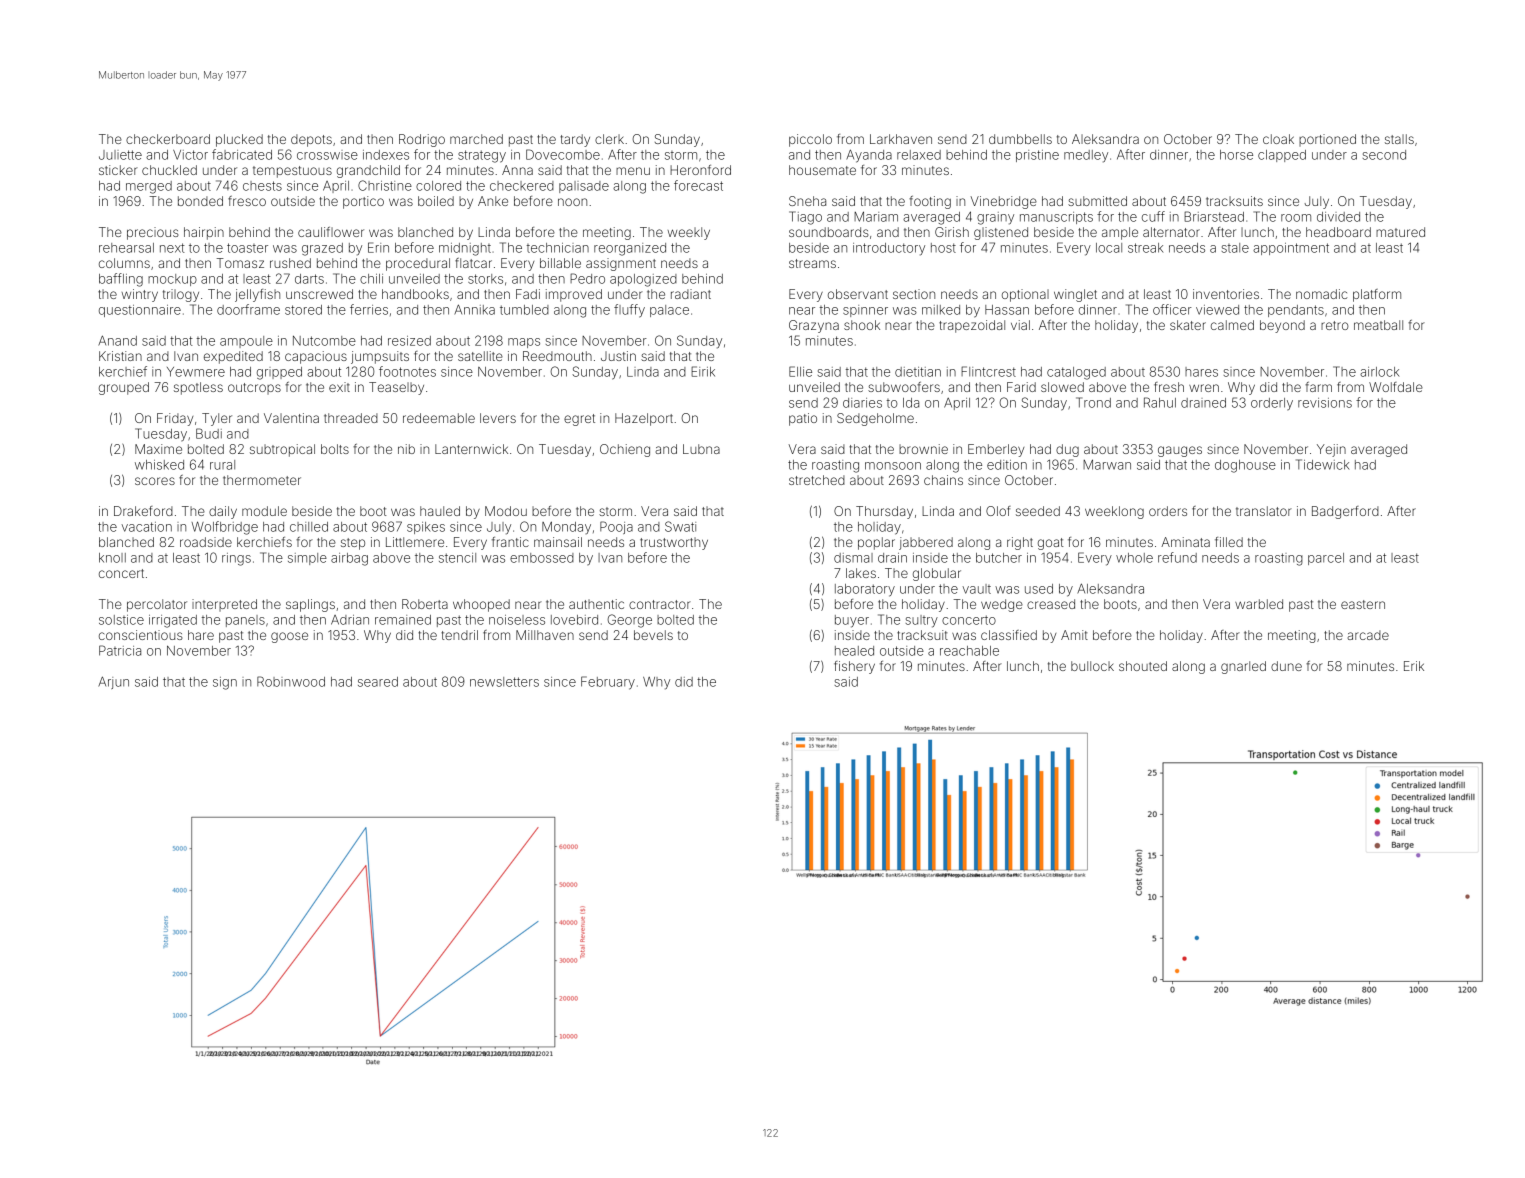  I want to click on plucked, so click(239, 140).
